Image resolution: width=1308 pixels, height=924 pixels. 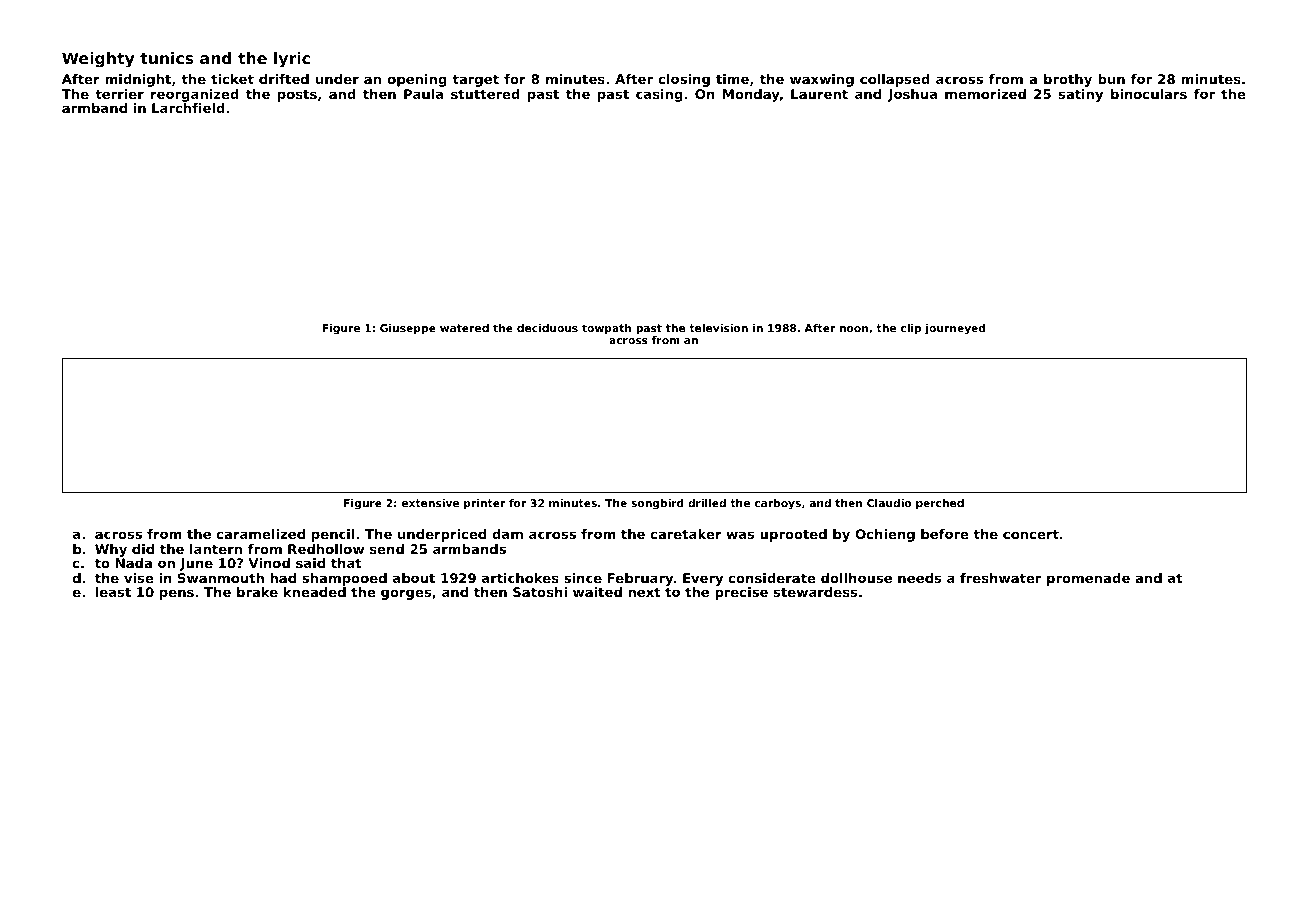 What do you see at coordinates (1149, 94) in the screenshot?
I see `binoculars` at bounding box center [1149, 94].
